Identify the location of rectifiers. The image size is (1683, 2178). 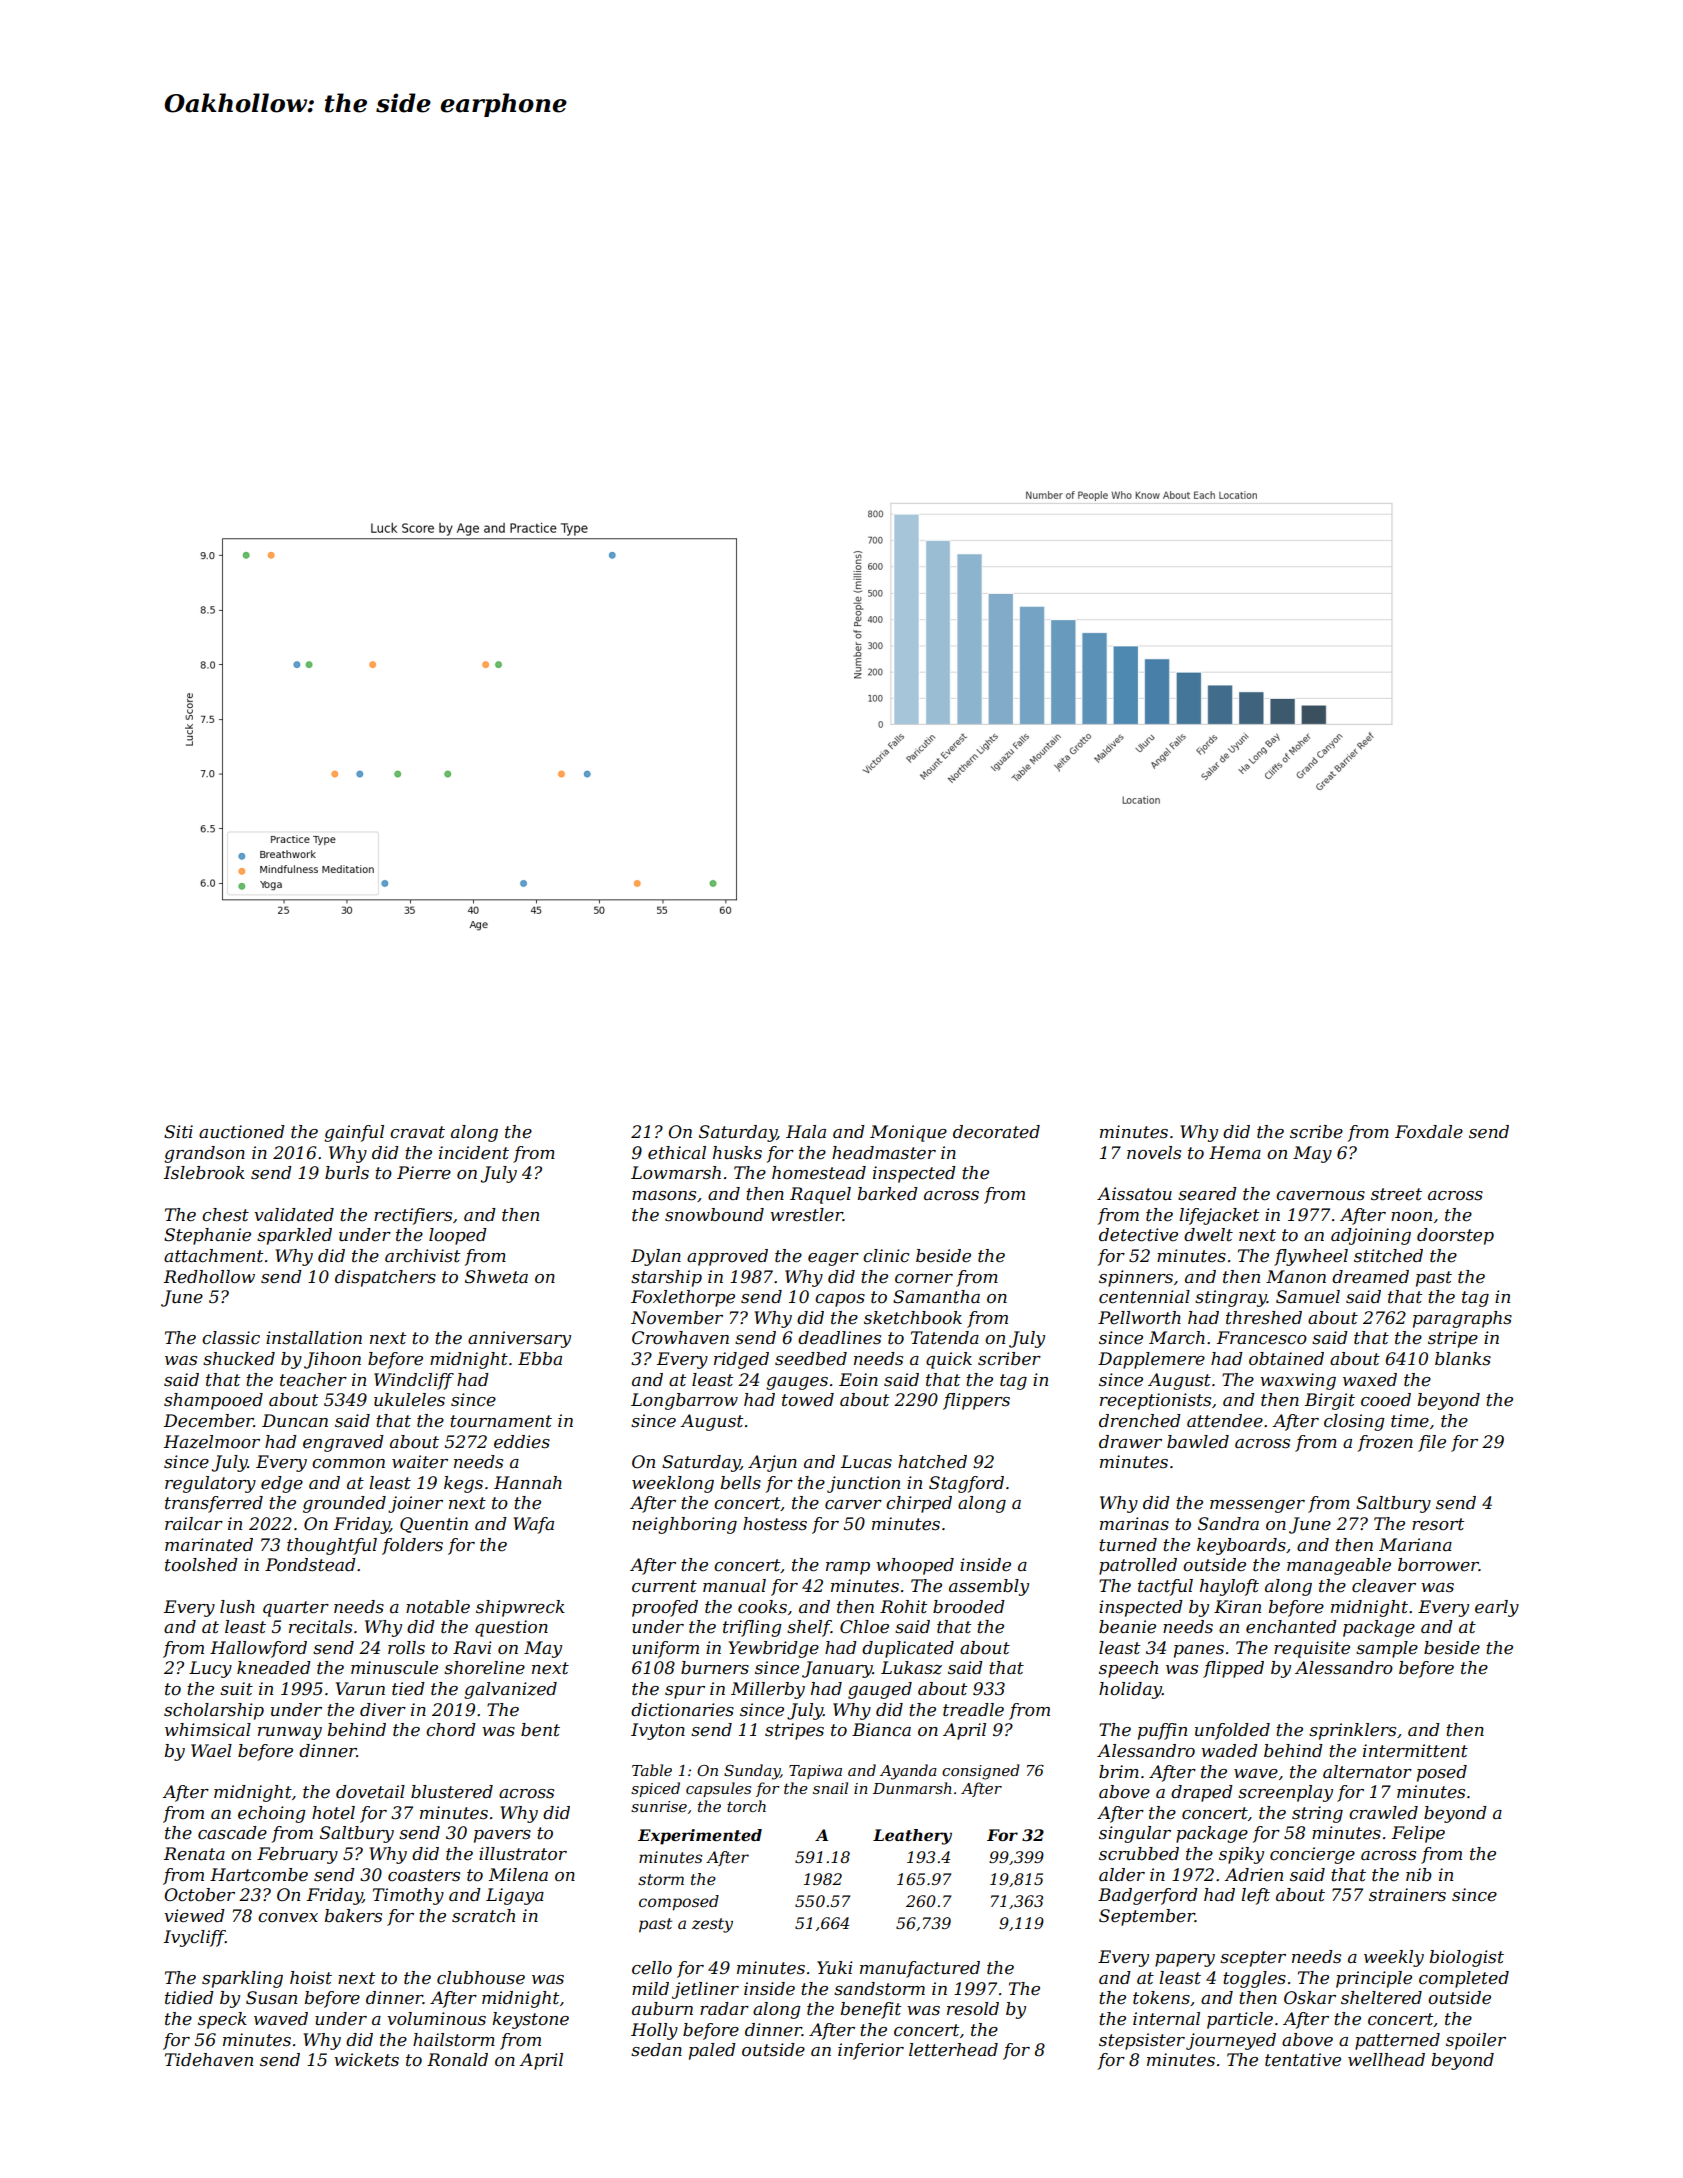
(413, 1216).
